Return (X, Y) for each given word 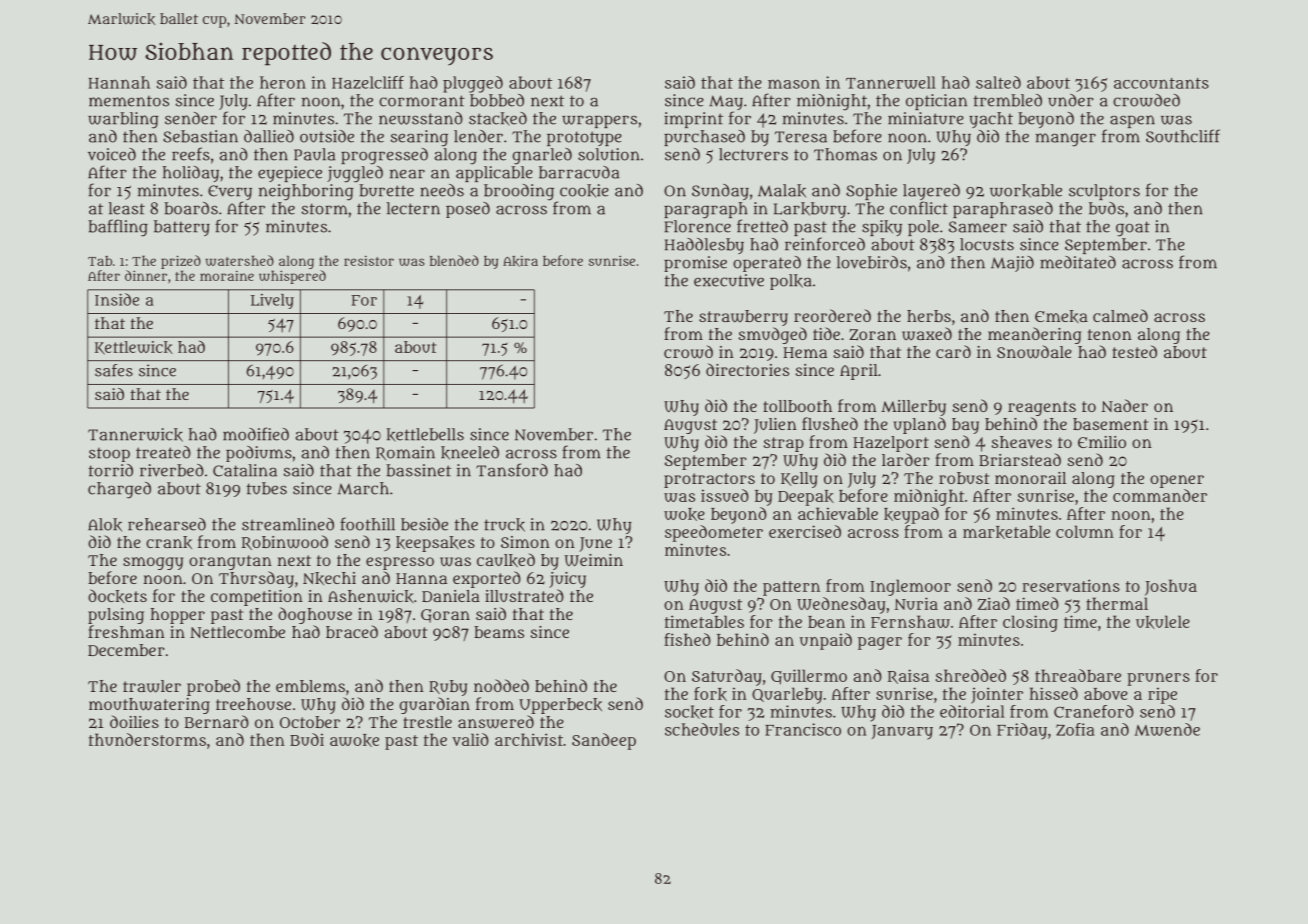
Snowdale (1034, 352)
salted (998, 82)
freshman (126, 631)
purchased (704, 138)
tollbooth (797, 406)
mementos (129, 101)
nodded (501, 685)
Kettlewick (134, 348)
